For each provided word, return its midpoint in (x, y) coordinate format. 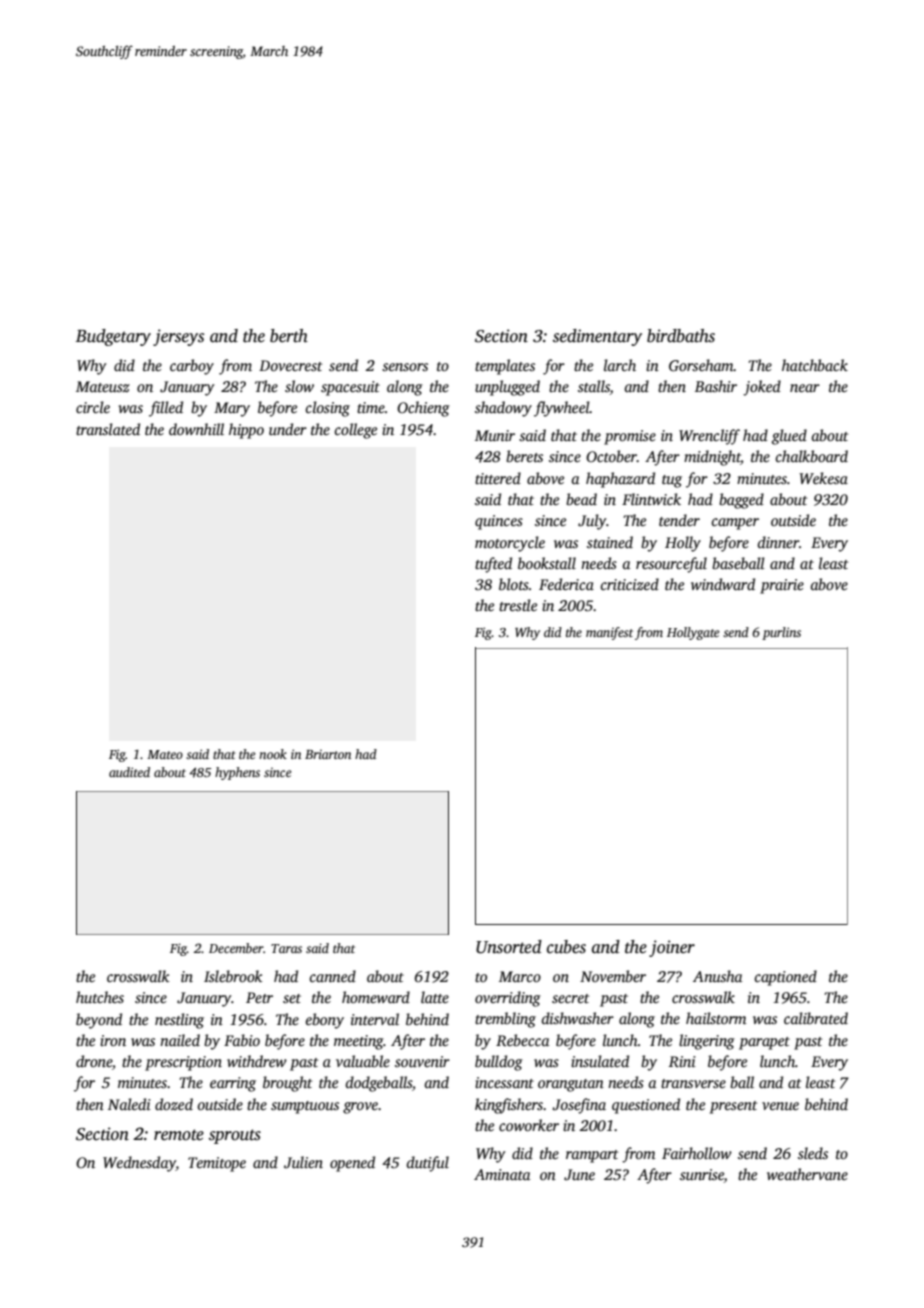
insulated (600, 1061)
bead (581, 499)
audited (129, 772)
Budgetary (113, 337)
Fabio (242, 1040)
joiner (672, 948)
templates (505, 367)
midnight (712, 458)
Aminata (502, 1174)
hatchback (815, 365)
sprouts (235, 1136)
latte (435, 997)
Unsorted (509, 947)
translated (108, 429)
